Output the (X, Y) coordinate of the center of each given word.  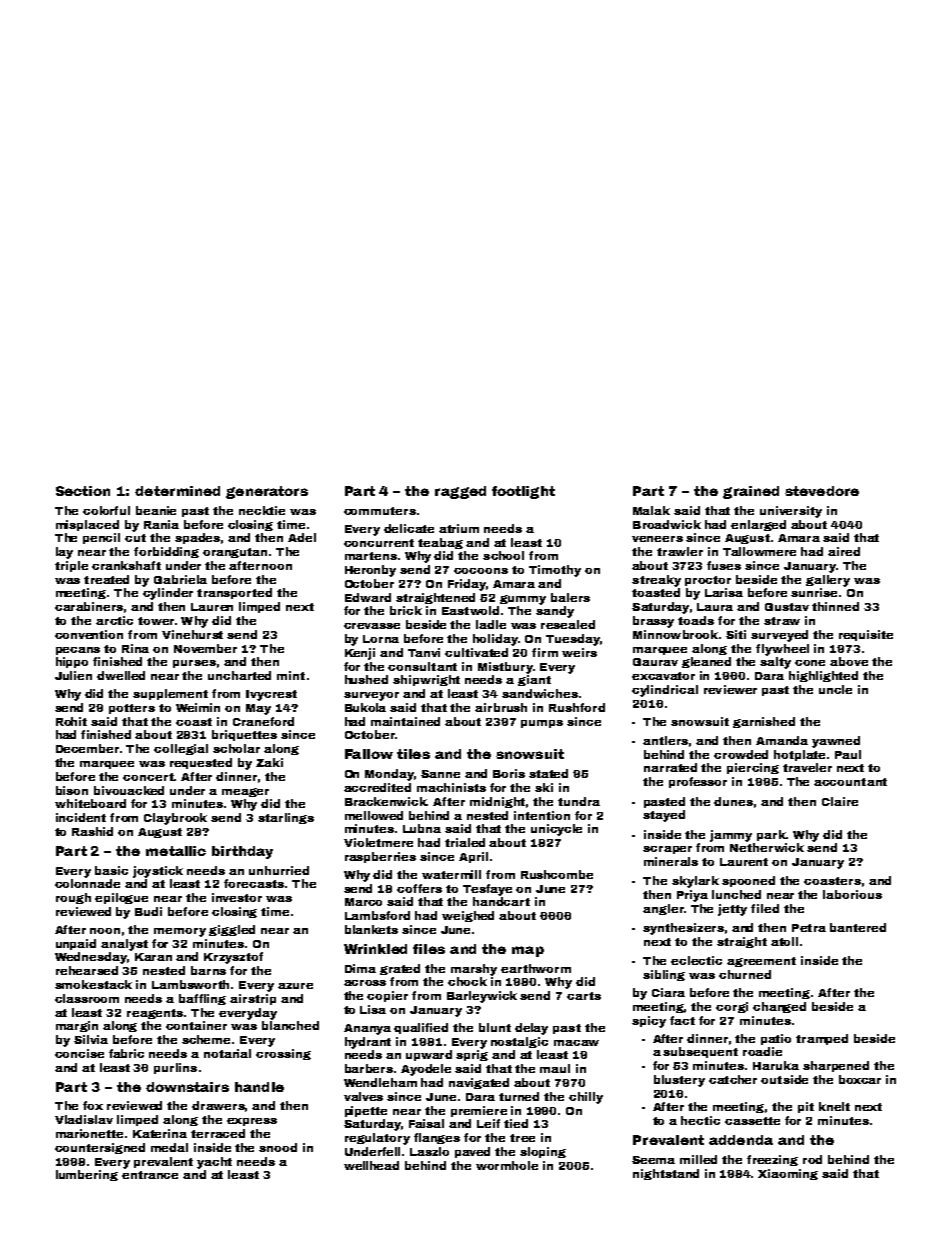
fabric (126, 1053)
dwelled (121, 675)
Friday (467, 585)
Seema (653, 1160)
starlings (286, 818)
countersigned (100, 1148)
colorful (106, 510)
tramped (822, 1039)
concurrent (379, 543)
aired (844, 551)
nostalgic (519, 1042)
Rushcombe (557, 874)
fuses (724, 565)
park (771, 835)
